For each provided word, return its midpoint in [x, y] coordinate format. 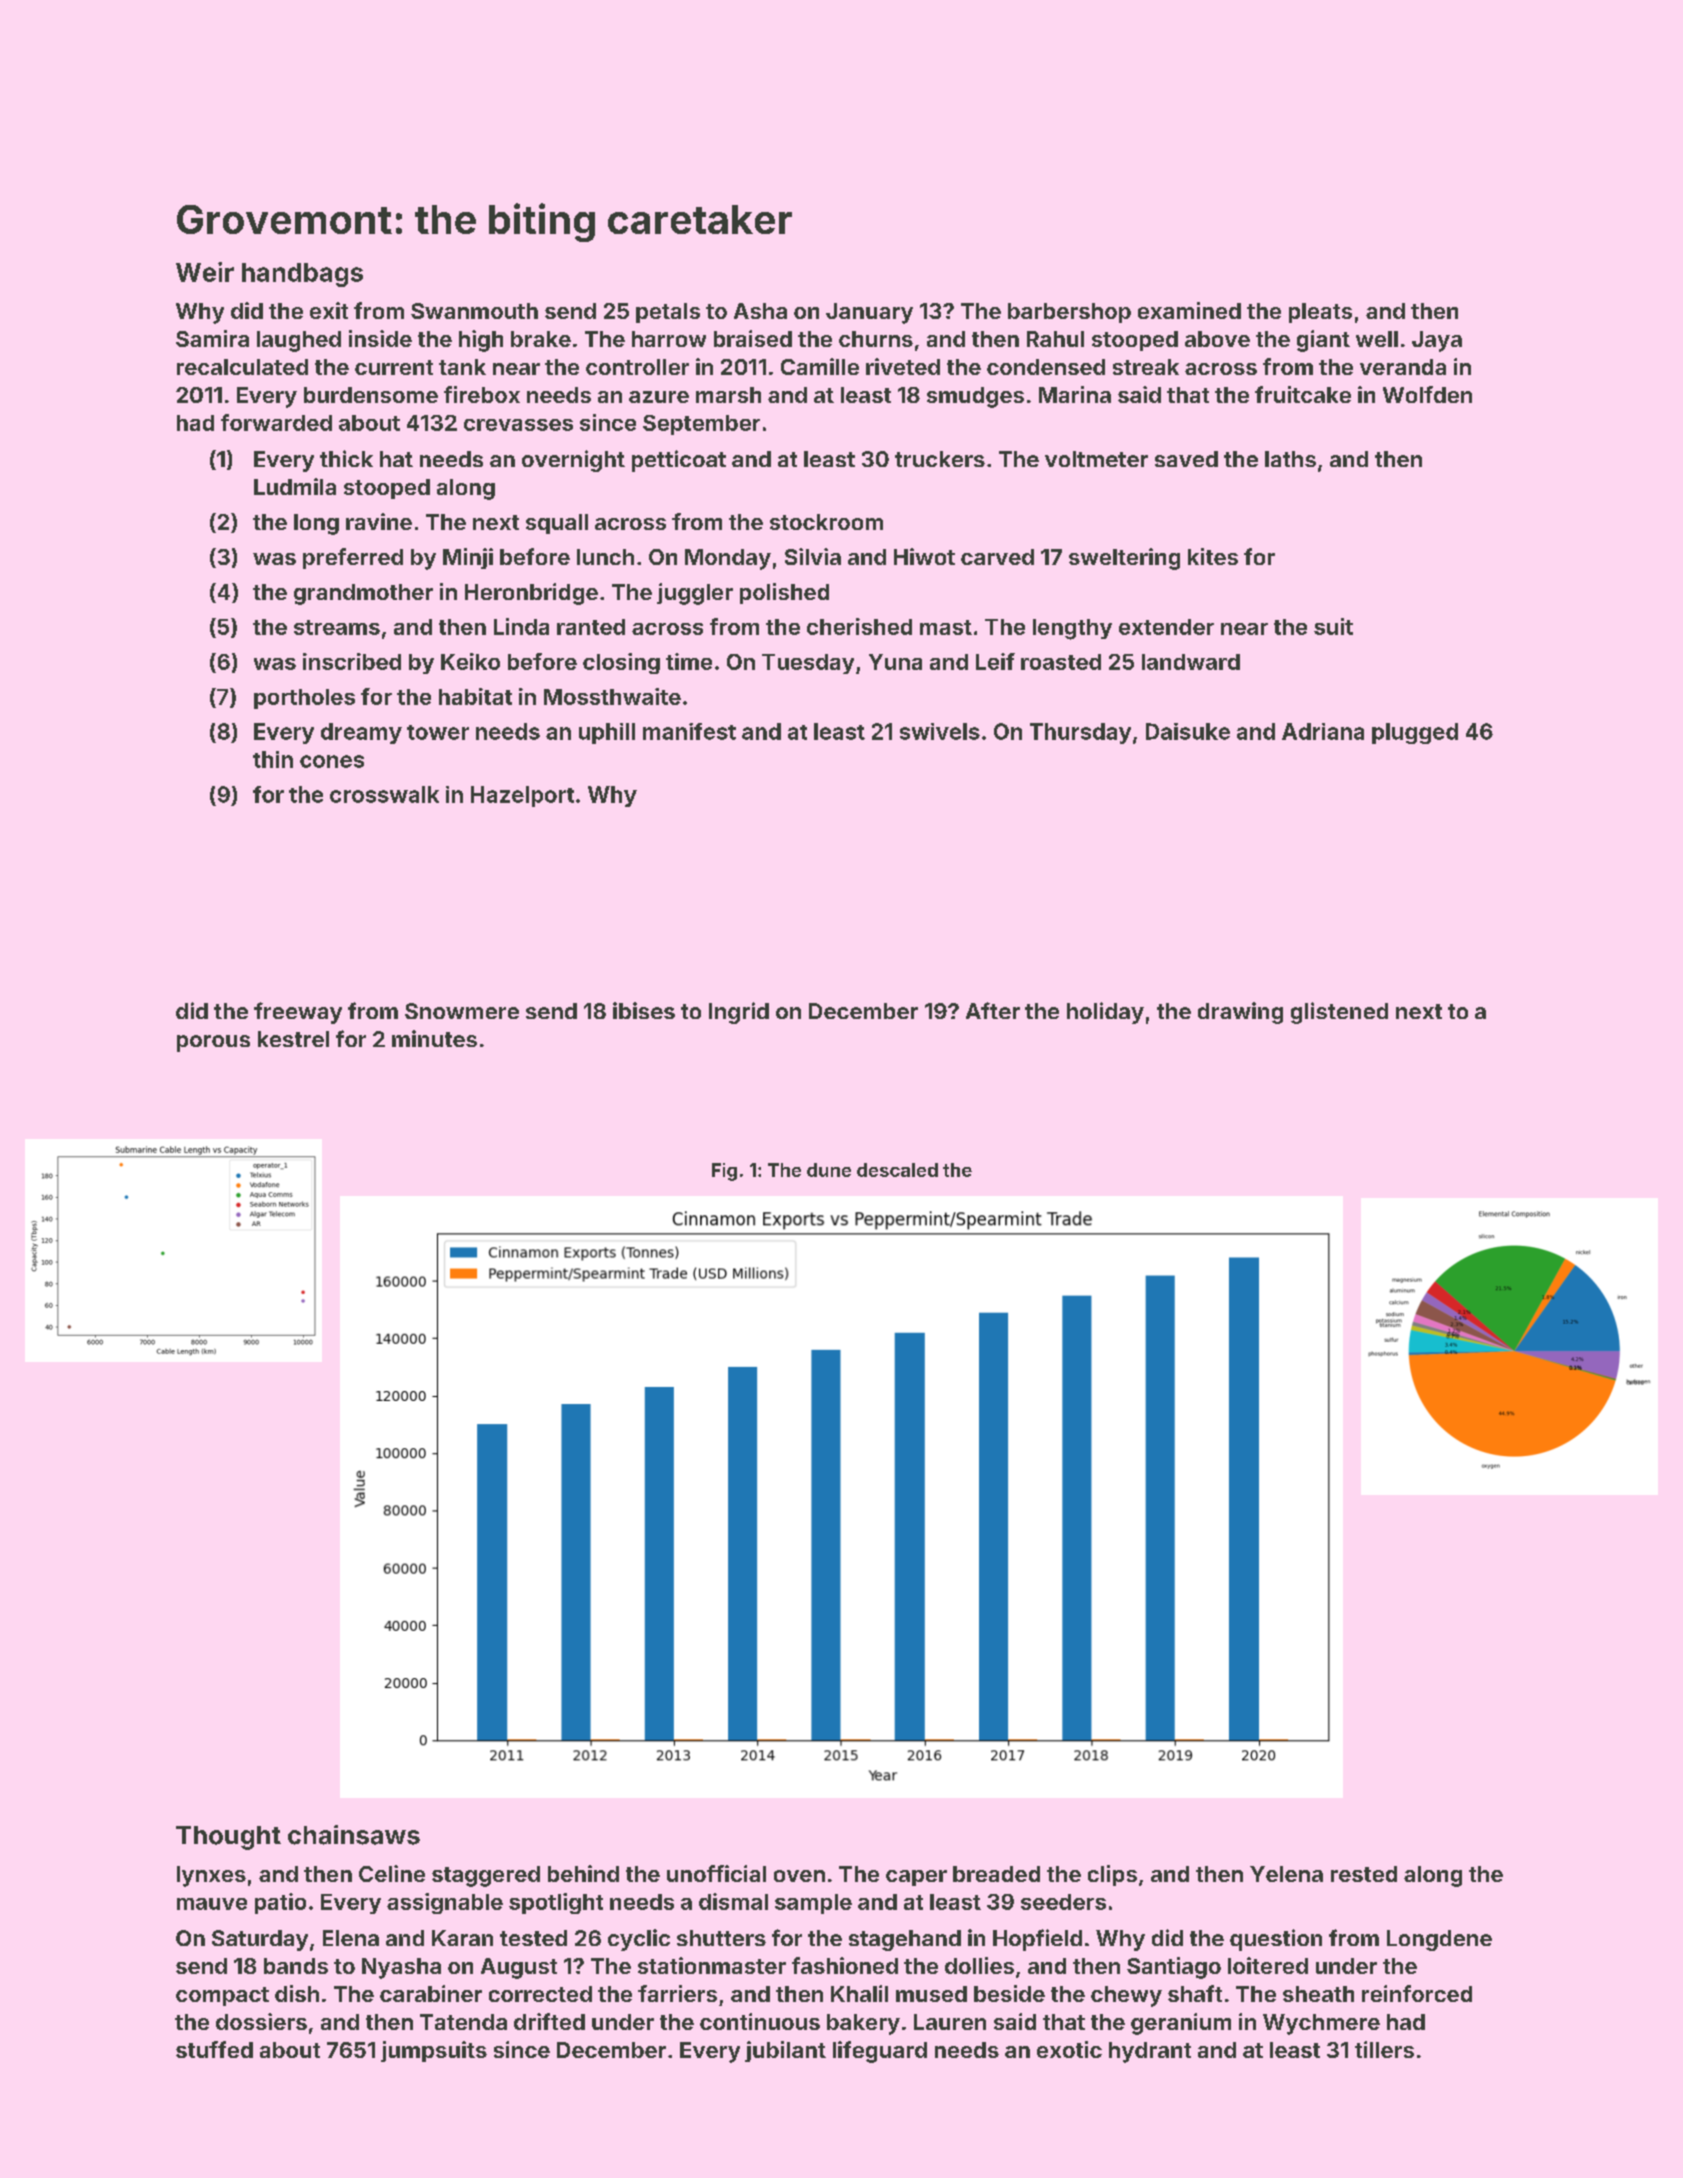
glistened [1339, 1013]
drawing [1240, 1013]
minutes [434, 1038]
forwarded [276, 422]
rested [1364, 1874]
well [1377, 339]
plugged [1415, 733]
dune [829, 1170]
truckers [940, 459]
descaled [897, 1170]
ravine [379, 521]
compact [222, 1996]
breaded [996, 1874]
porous [213, 1043]
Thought [228, 1838]
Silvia [813, 556]
